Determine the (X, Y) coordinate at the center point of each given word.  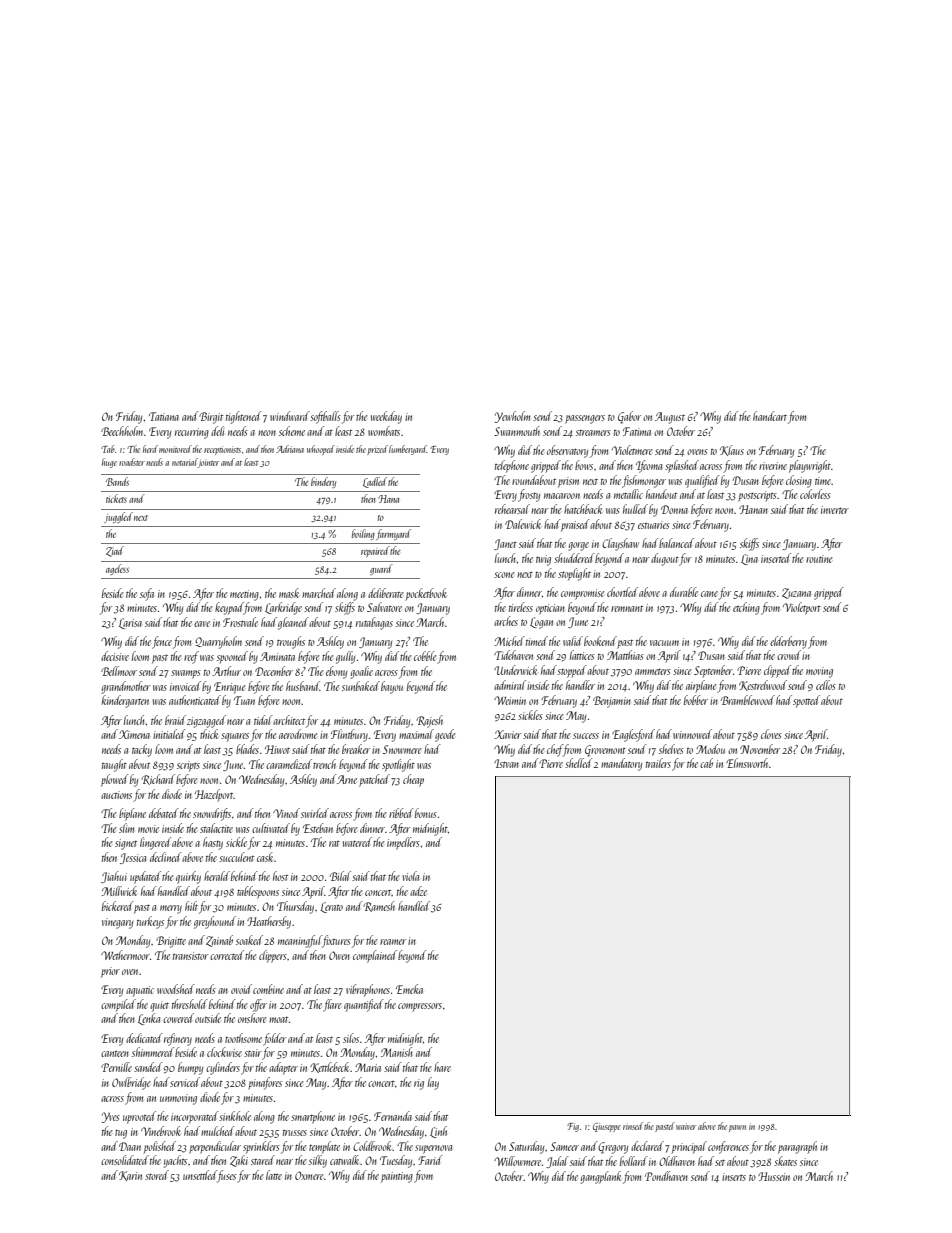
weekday (386, 417)
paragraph (797, 1147)
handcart (770, 416)
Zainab (219, 941)
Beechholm (122, 431)
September (713, 671)
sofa (147, 594)
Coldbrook (373, 1146)
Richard (158, 779)
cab (706, 763)
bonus (426, 813)
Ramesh (379, 906)
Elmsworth (747, 763)
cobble (425, 656)
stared (263, 1160)
